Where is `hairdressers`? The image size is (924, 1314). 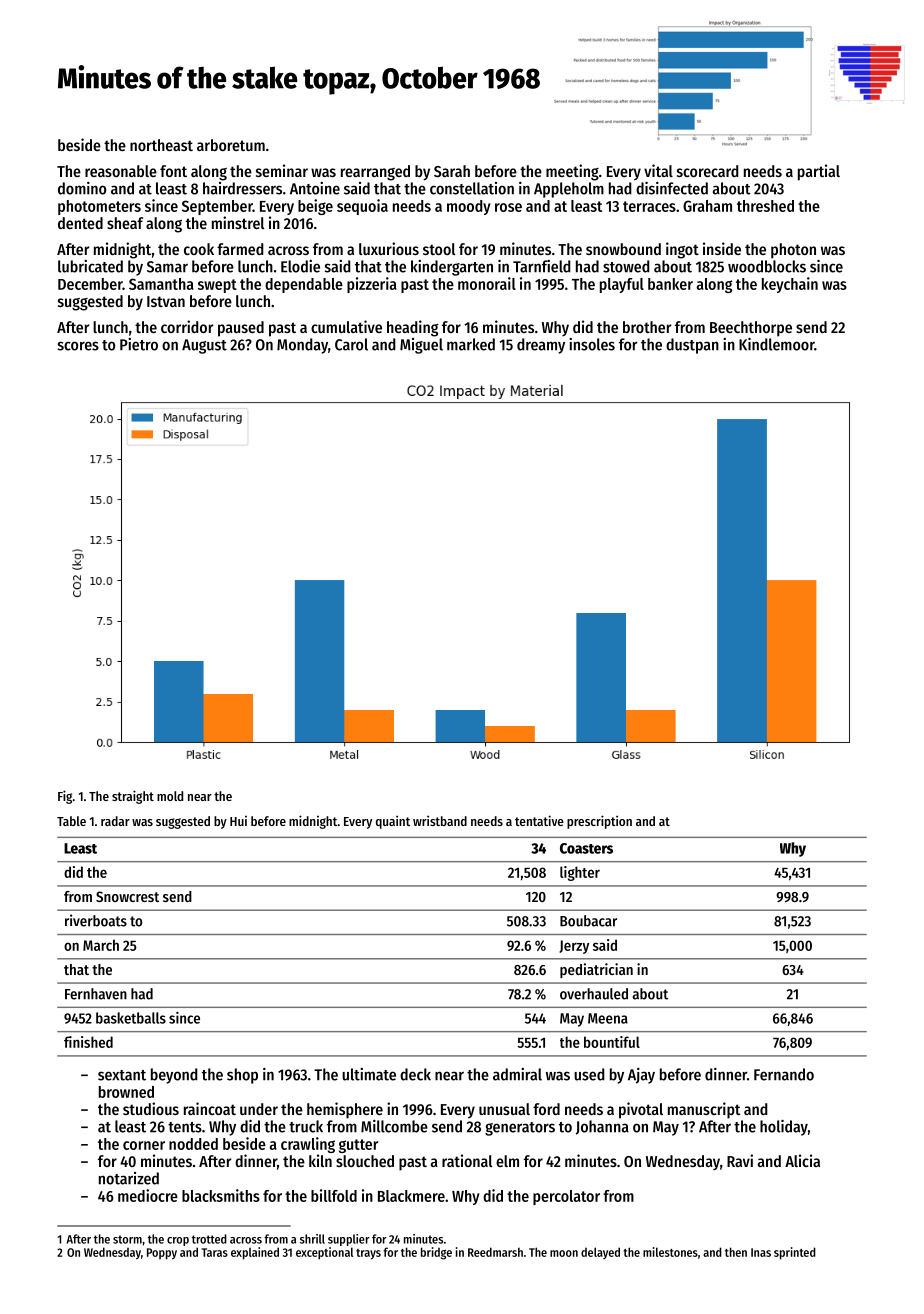
hairdressers is located at coordinates (242, 188).
